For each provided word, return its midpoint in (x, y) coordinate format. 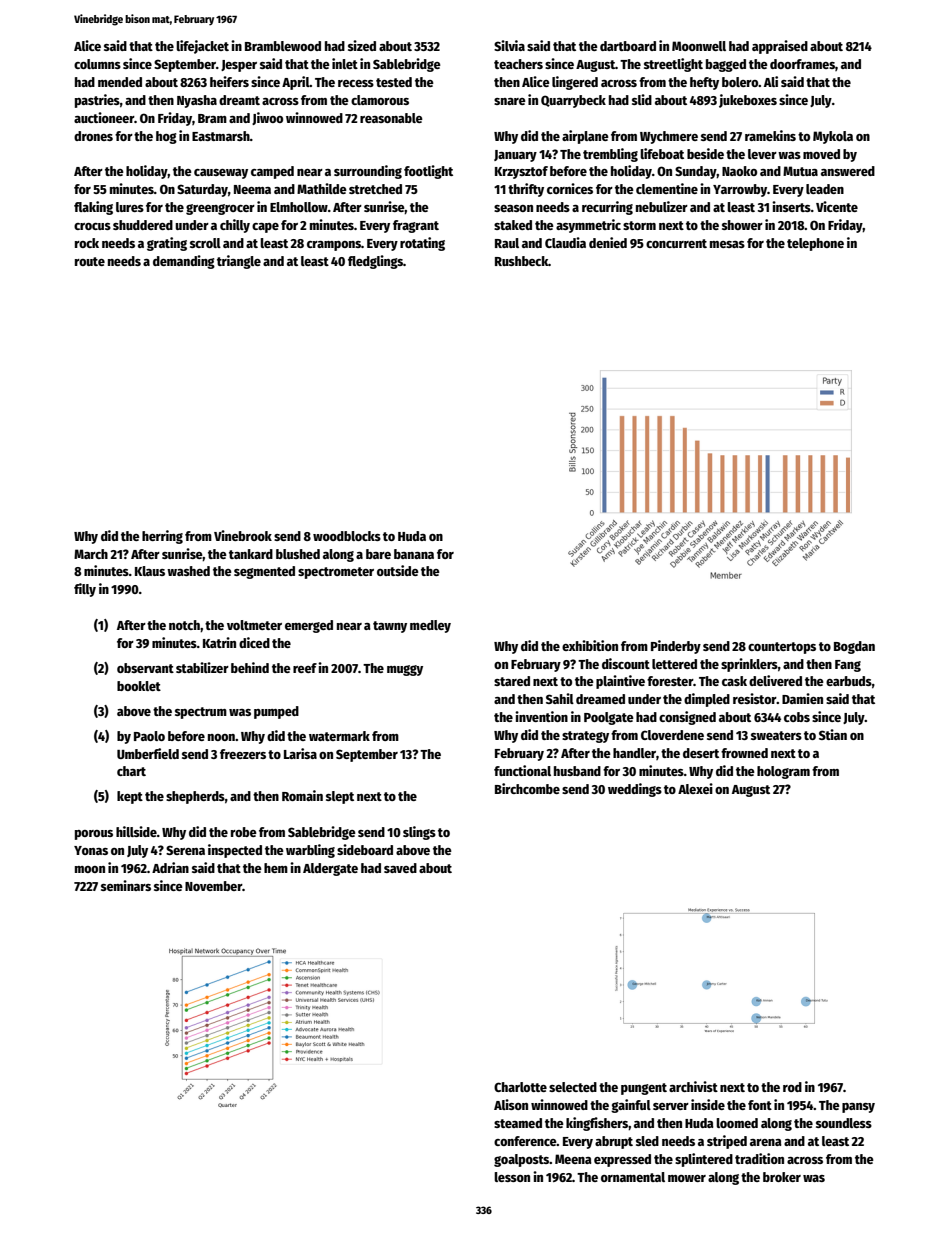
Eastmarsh (221, 136)
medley (430, 626)
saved (400, 868)
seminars (126, 885)
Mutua (800, 171)
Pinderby (676, 647)
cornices (570, 188)
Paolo (149, 736)
